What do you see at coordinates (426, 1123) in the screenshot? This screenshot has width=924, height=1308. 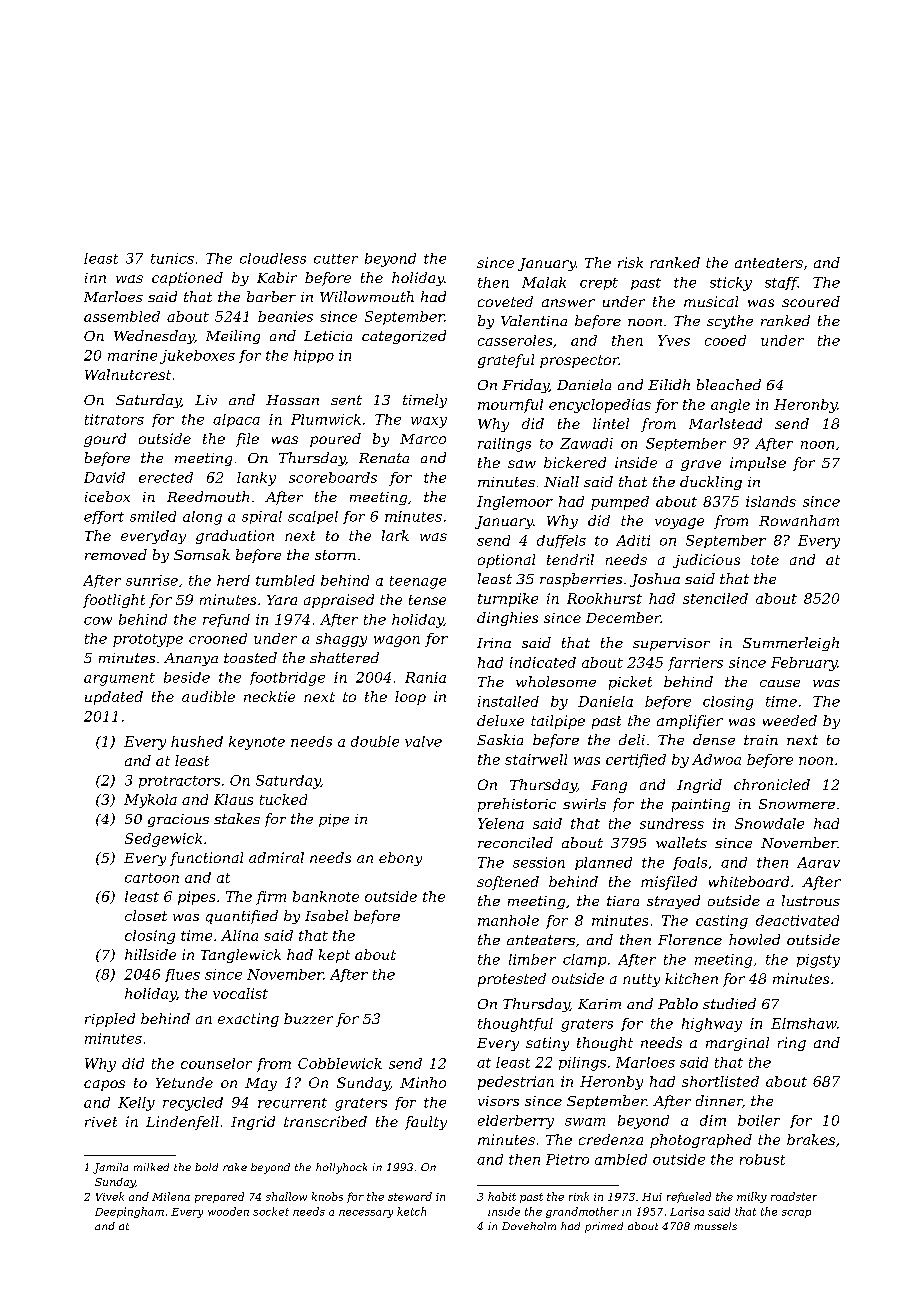 I see `faulty` at bounding box center [426, 1123].
